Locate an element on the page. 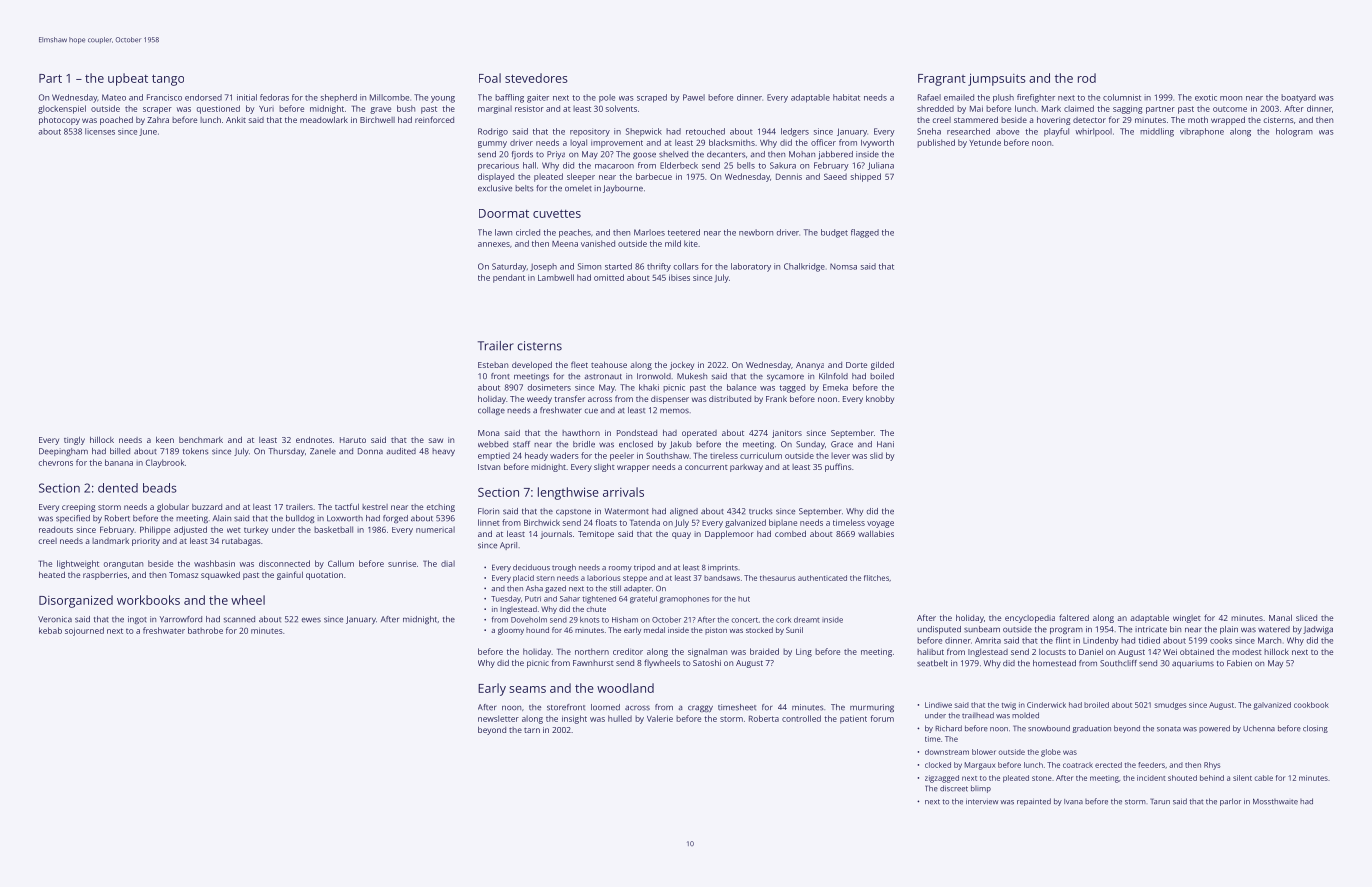 The width and height of the page is (1372, 887). moon is located at coordinates (1231, 98).
